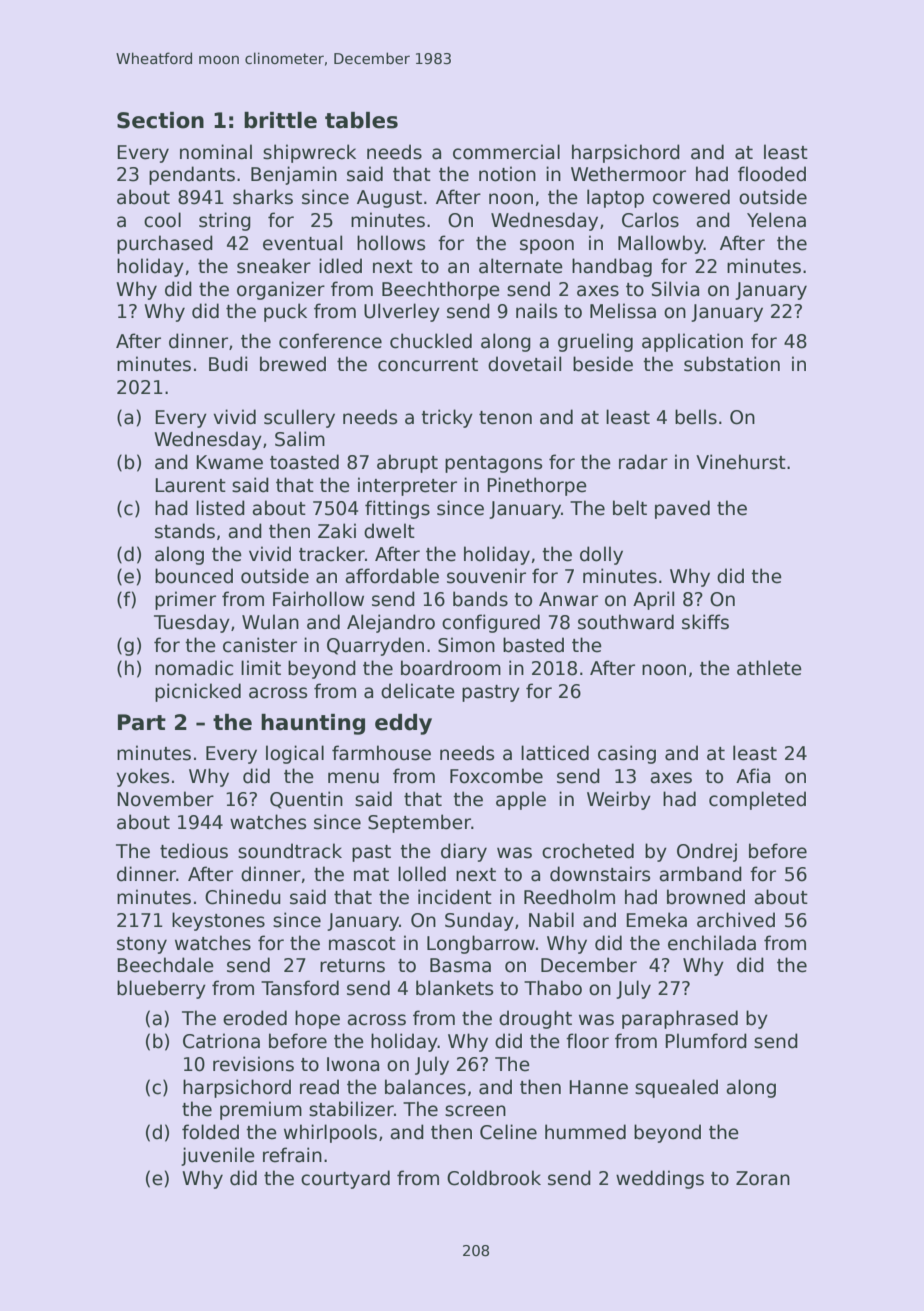 The width and height of the screenshot is (924, 1311). What do you see at coordinates (255, 1018) in the screenshot?
I see `eroded` at bounding box center [255, 1018].
